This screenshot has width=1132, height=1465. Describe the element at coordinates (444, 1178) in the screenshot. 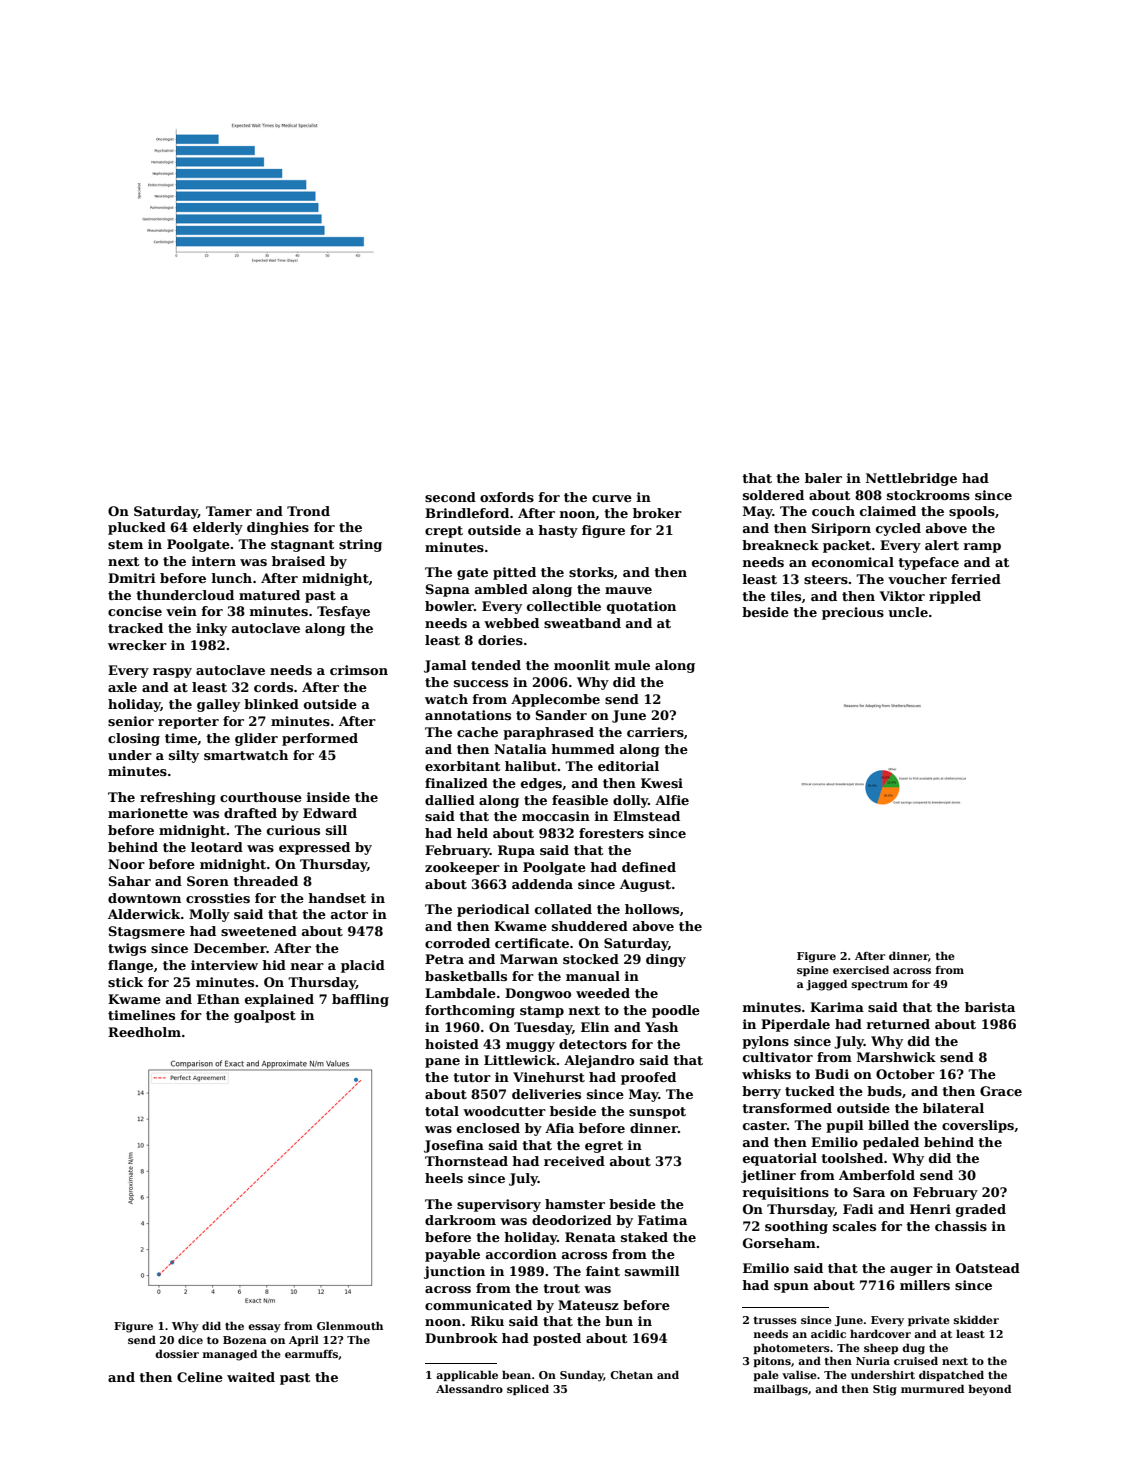

I see `heels` at that location.
